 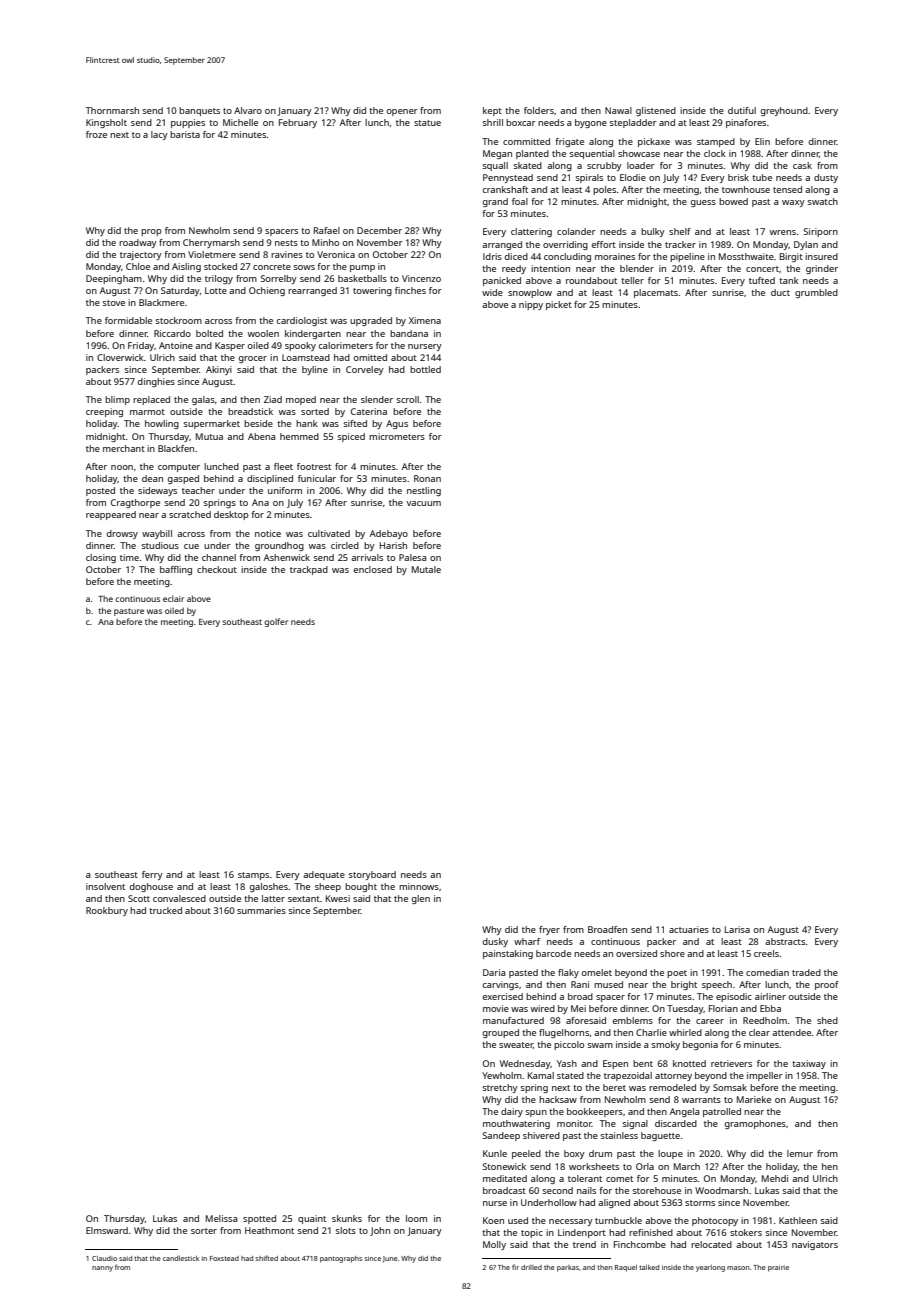 I want to click on Palesa, so click(x=412, y=557).
